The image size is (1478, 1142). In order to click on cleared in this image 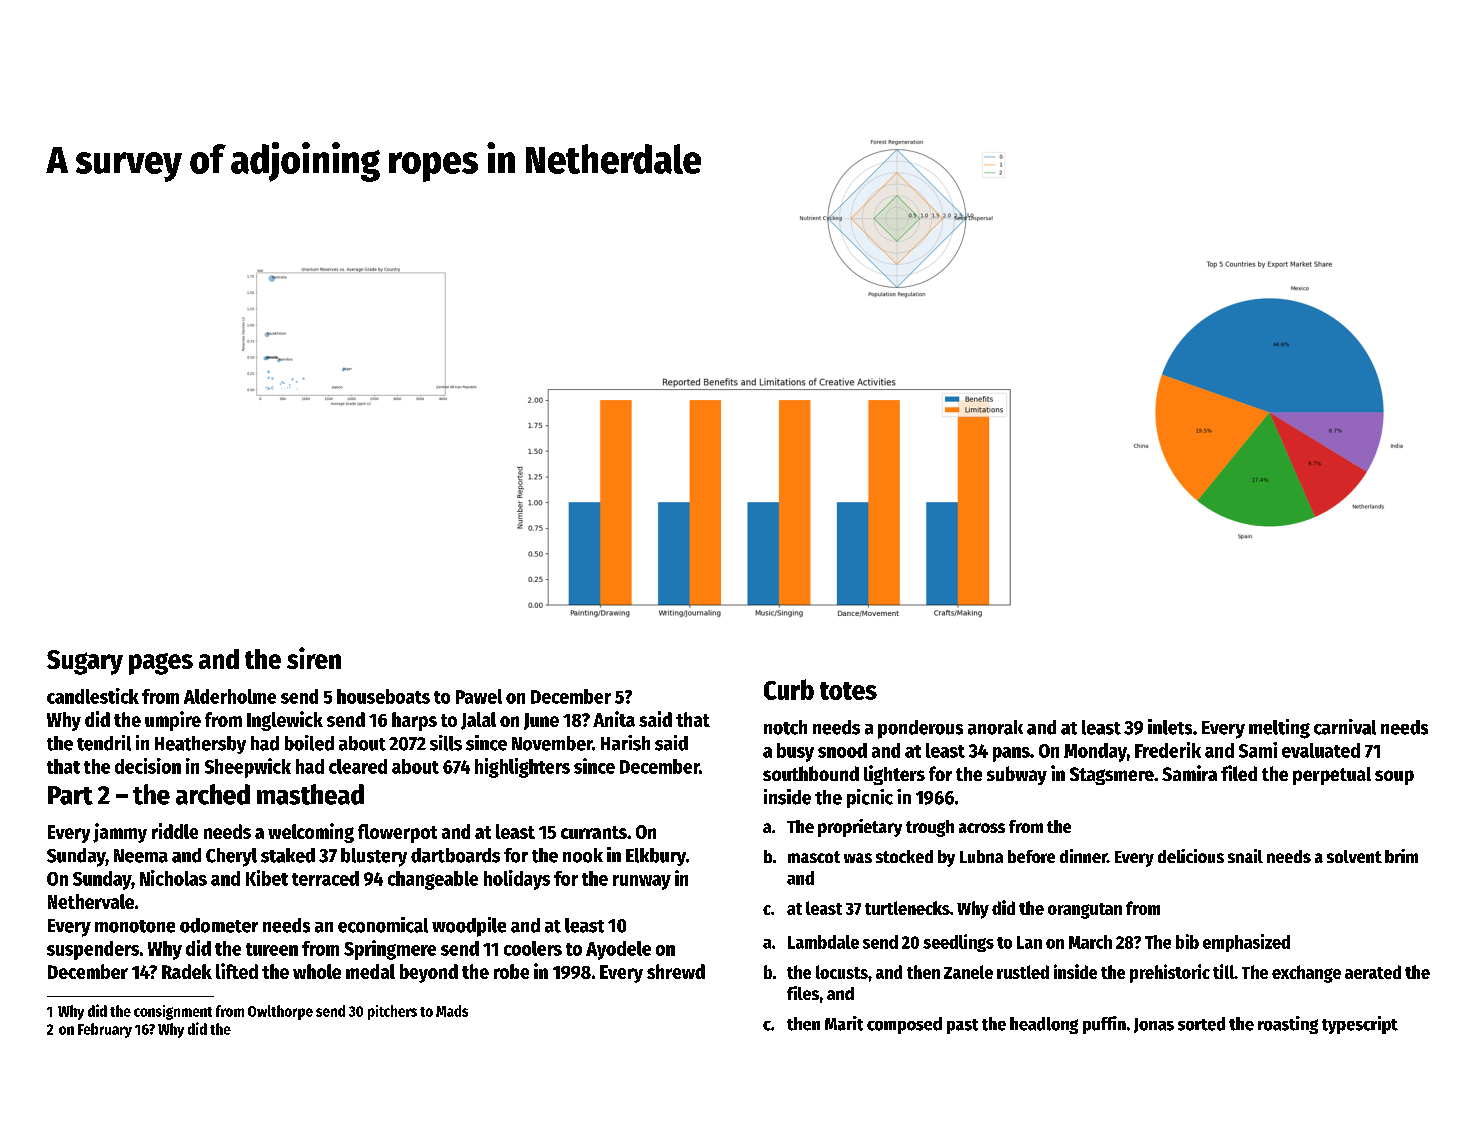, I will do `click(358, 766)`.
